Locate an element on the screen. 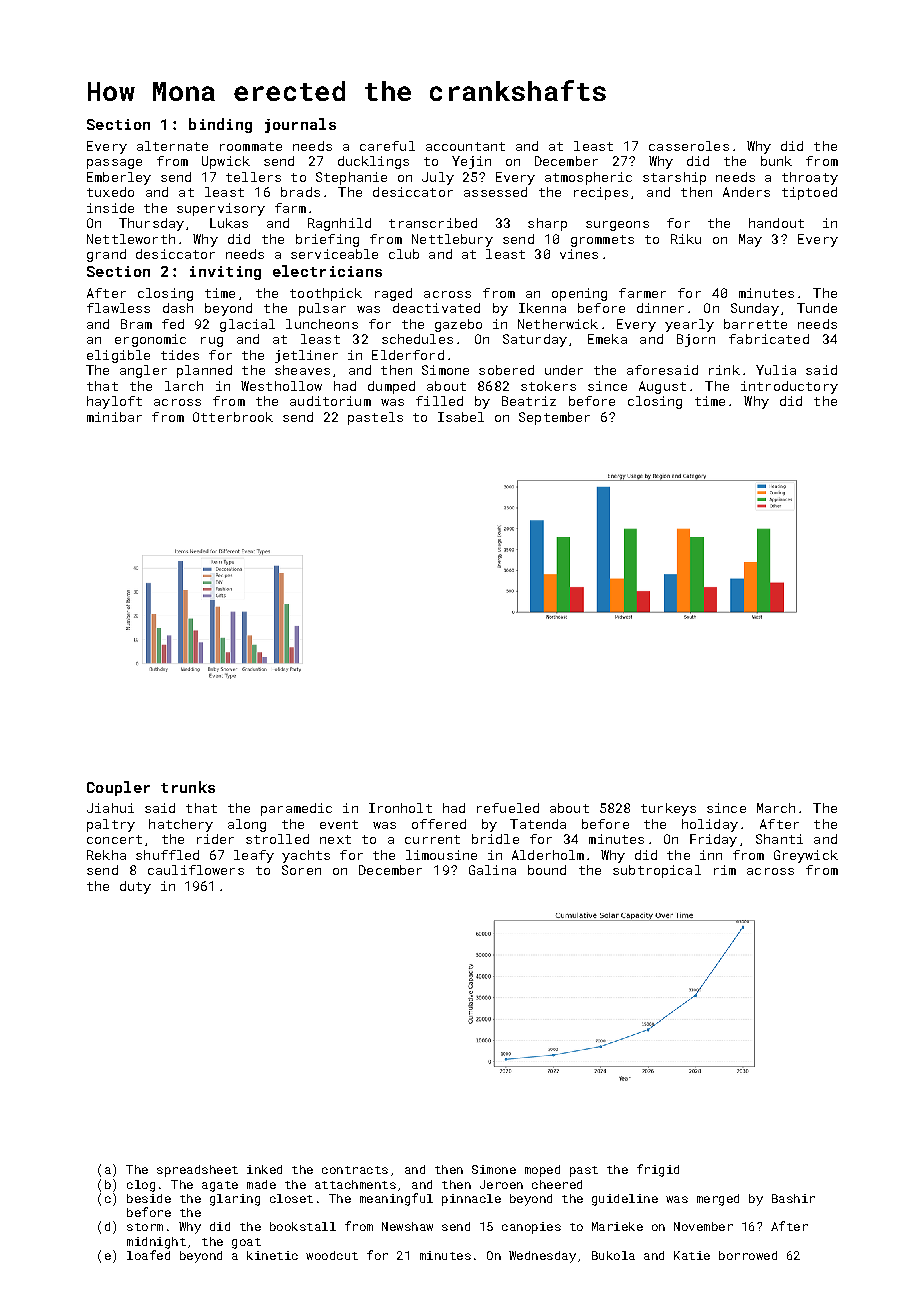 The width and height of the screenshot is (924, 1308). Galina is located at coordinates (492, 870).
